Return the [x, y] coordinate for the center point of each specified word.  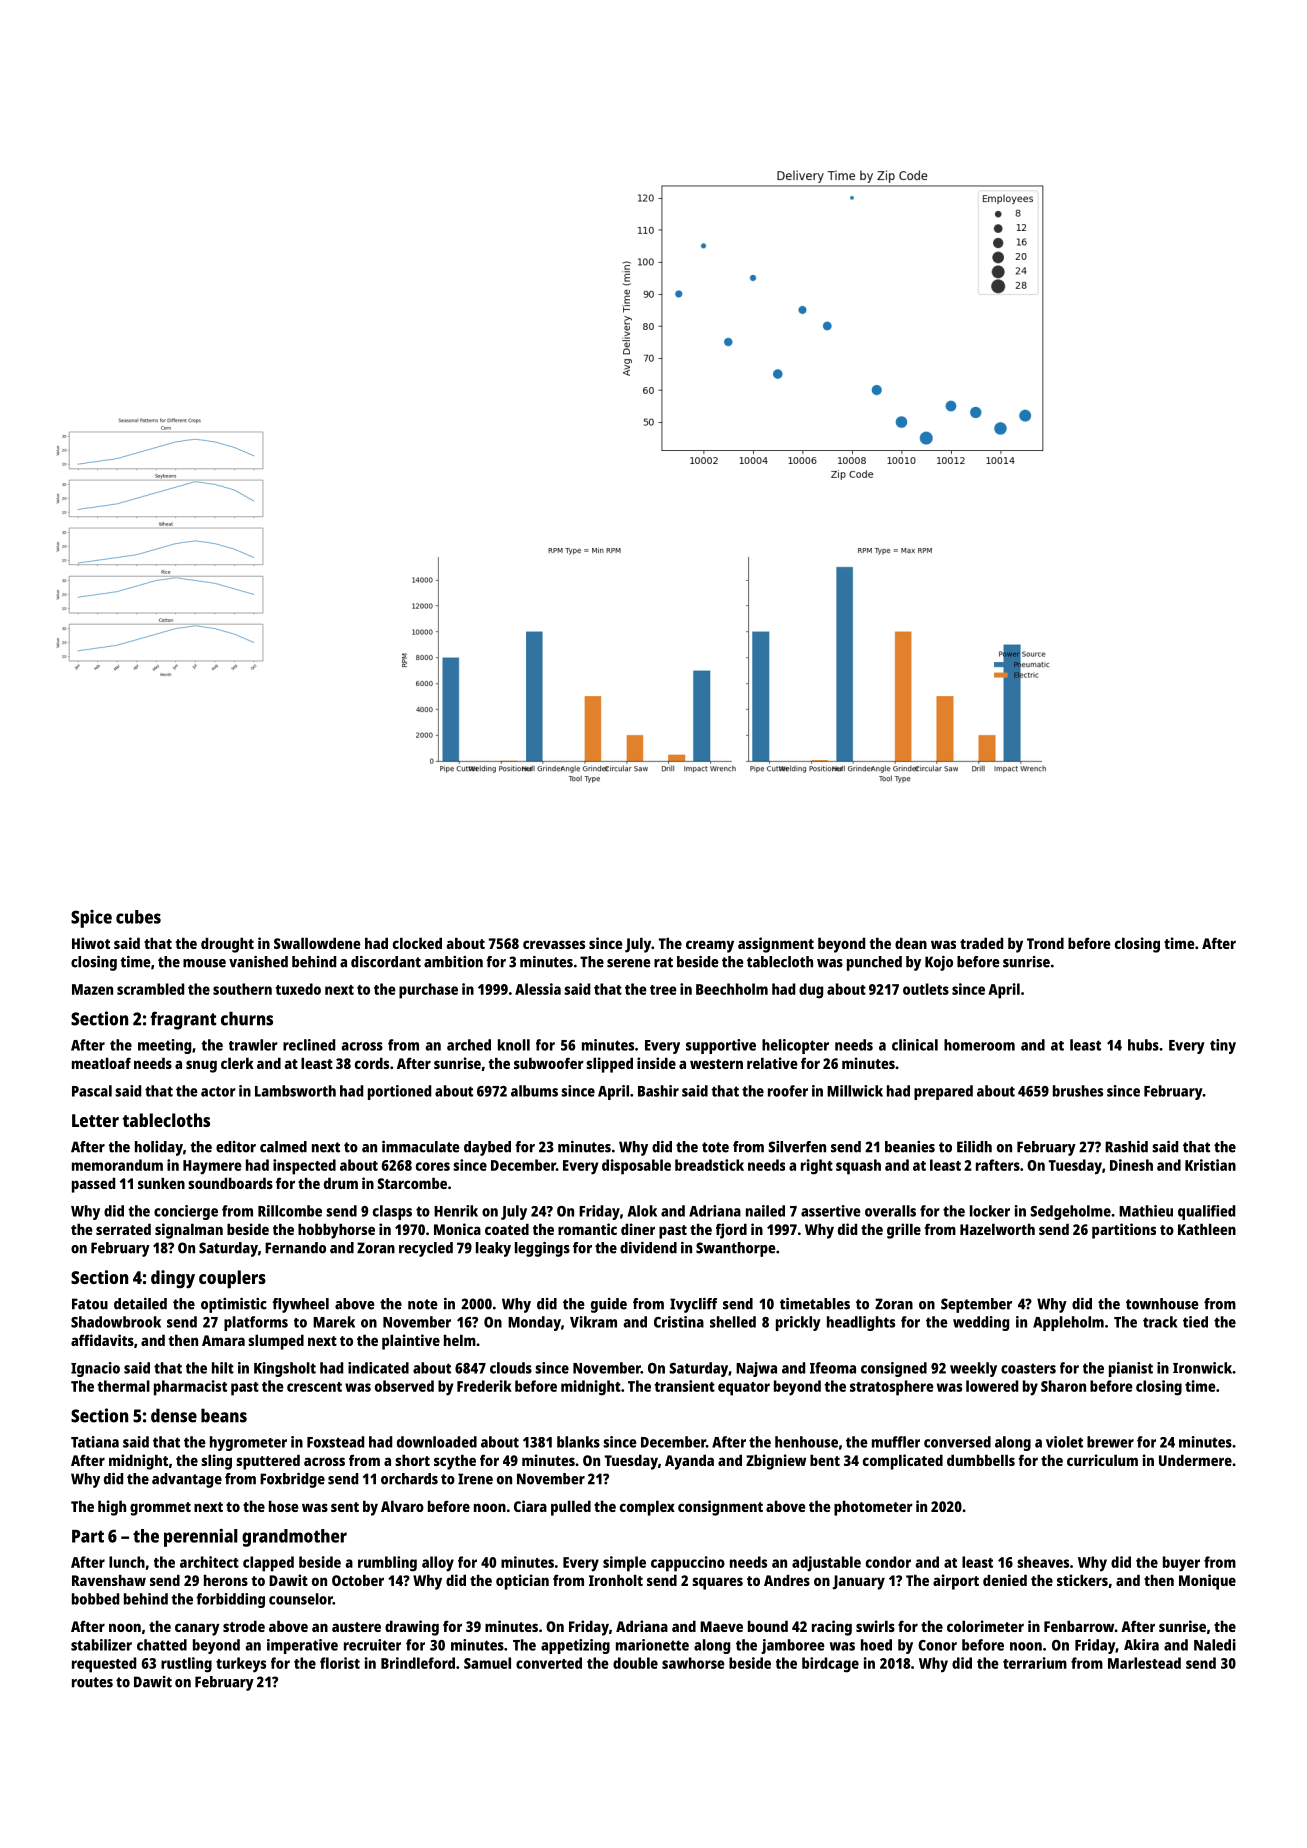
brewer [1110, 1442]
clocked [417, 943]
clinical [915, 1045]
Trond [1045, 943]
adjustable [826, 1564]
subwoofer [549, 1063]
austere [356, 1627]
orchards [409, 1479]
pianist [1131, 1369]
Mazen [92, 989]
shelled [733, 1322]
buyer [1181, 1564]
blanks [578, 1442]
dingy [173, 1279]
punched [874, 963]
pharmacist [190, 1388]
